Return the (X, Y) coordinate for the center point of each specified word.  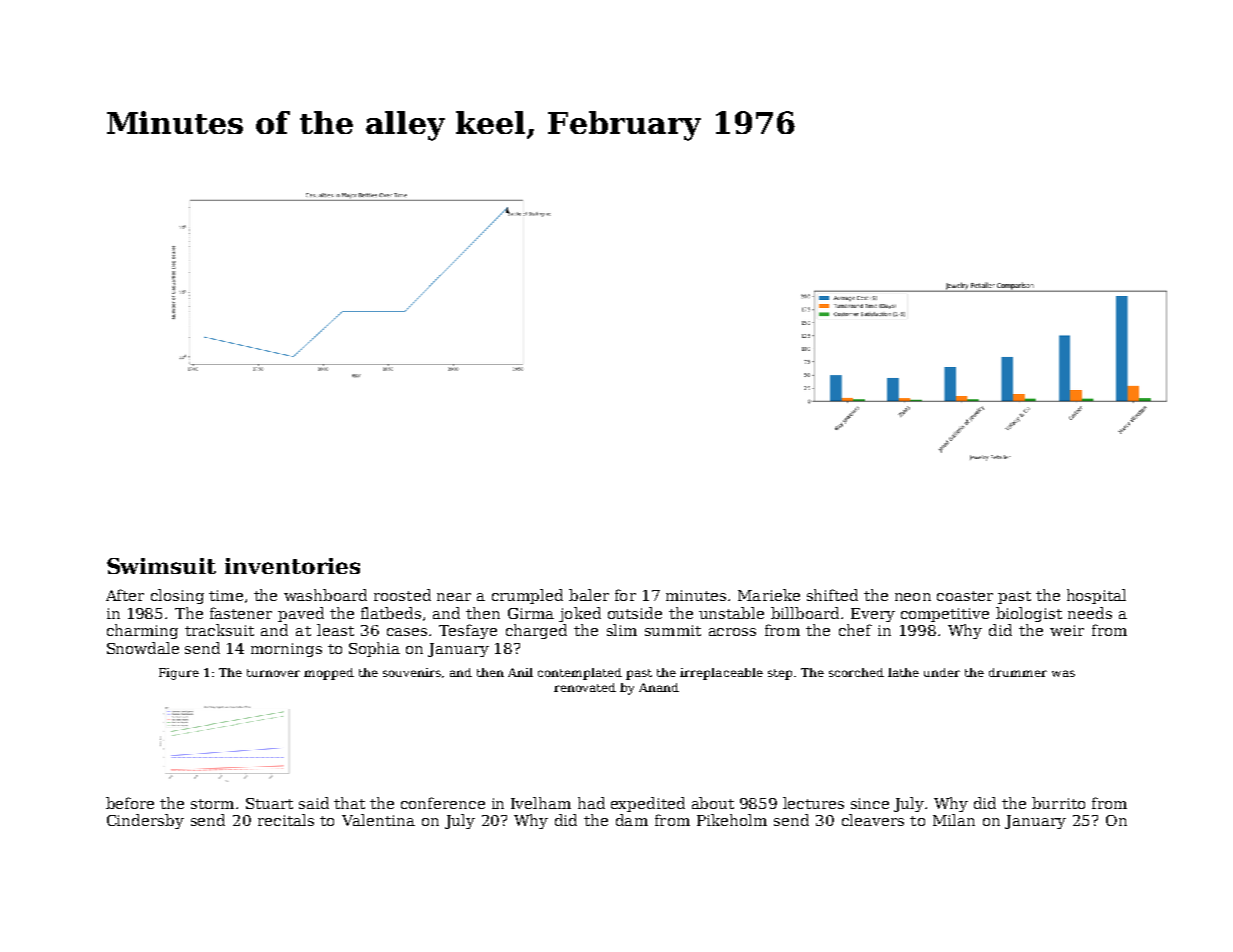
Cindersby (145, 821)
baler (589, 595)
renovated (585, 687)
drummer (1018, 672)
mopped (329, 674)
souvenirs (412, 672)
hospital (1096, 596)
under (942, 672)
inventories (292, 566)
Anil (520, 672)
